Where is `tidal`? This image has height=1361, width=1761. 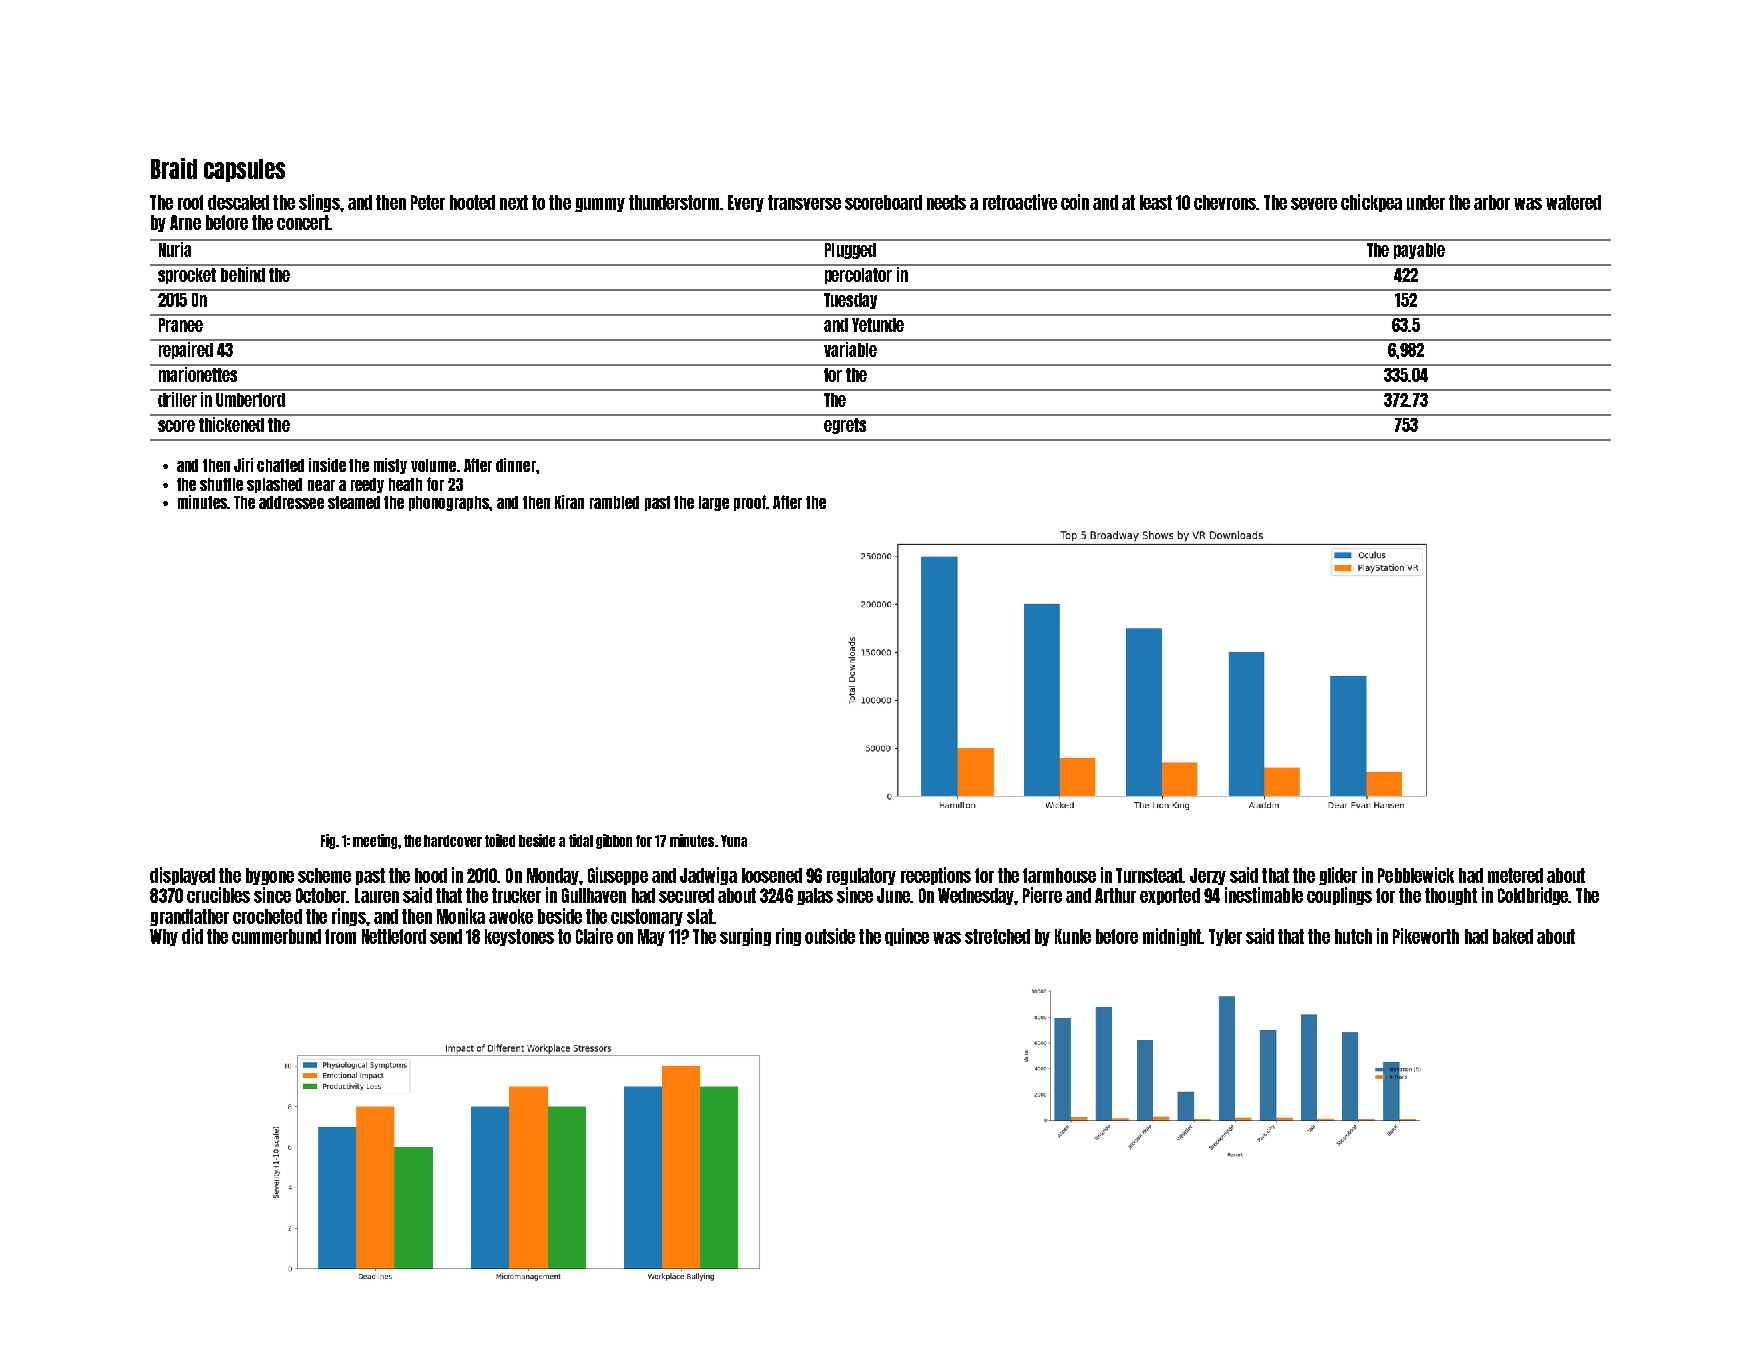
tidal is located at coordinates (581, 840).
